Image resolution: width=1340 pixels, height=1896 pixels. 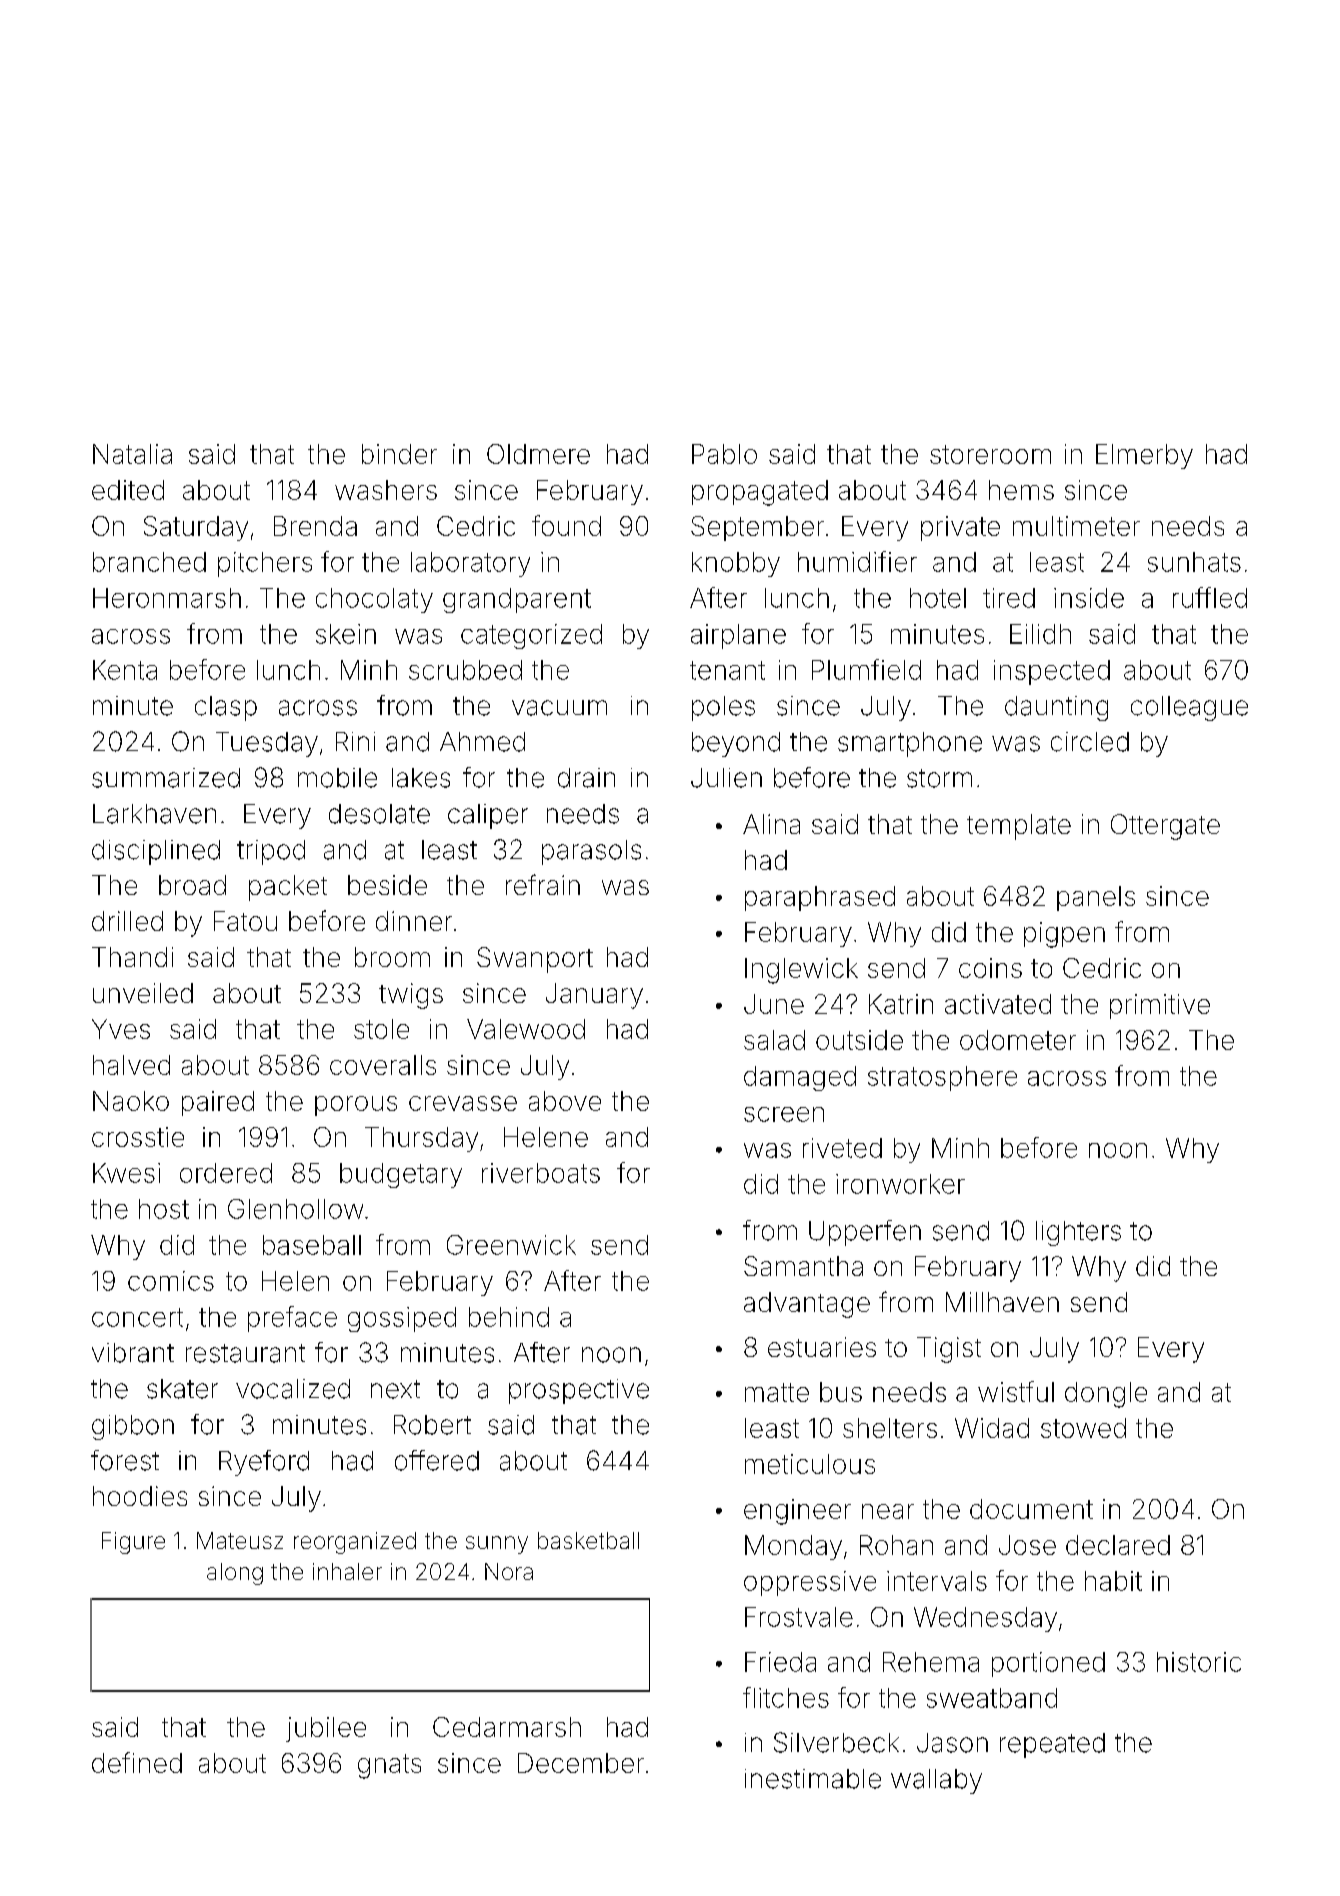 What do you see at coordinates (137, 1762) in the page?
I see `defined` at bounding box center [137, 1762].
